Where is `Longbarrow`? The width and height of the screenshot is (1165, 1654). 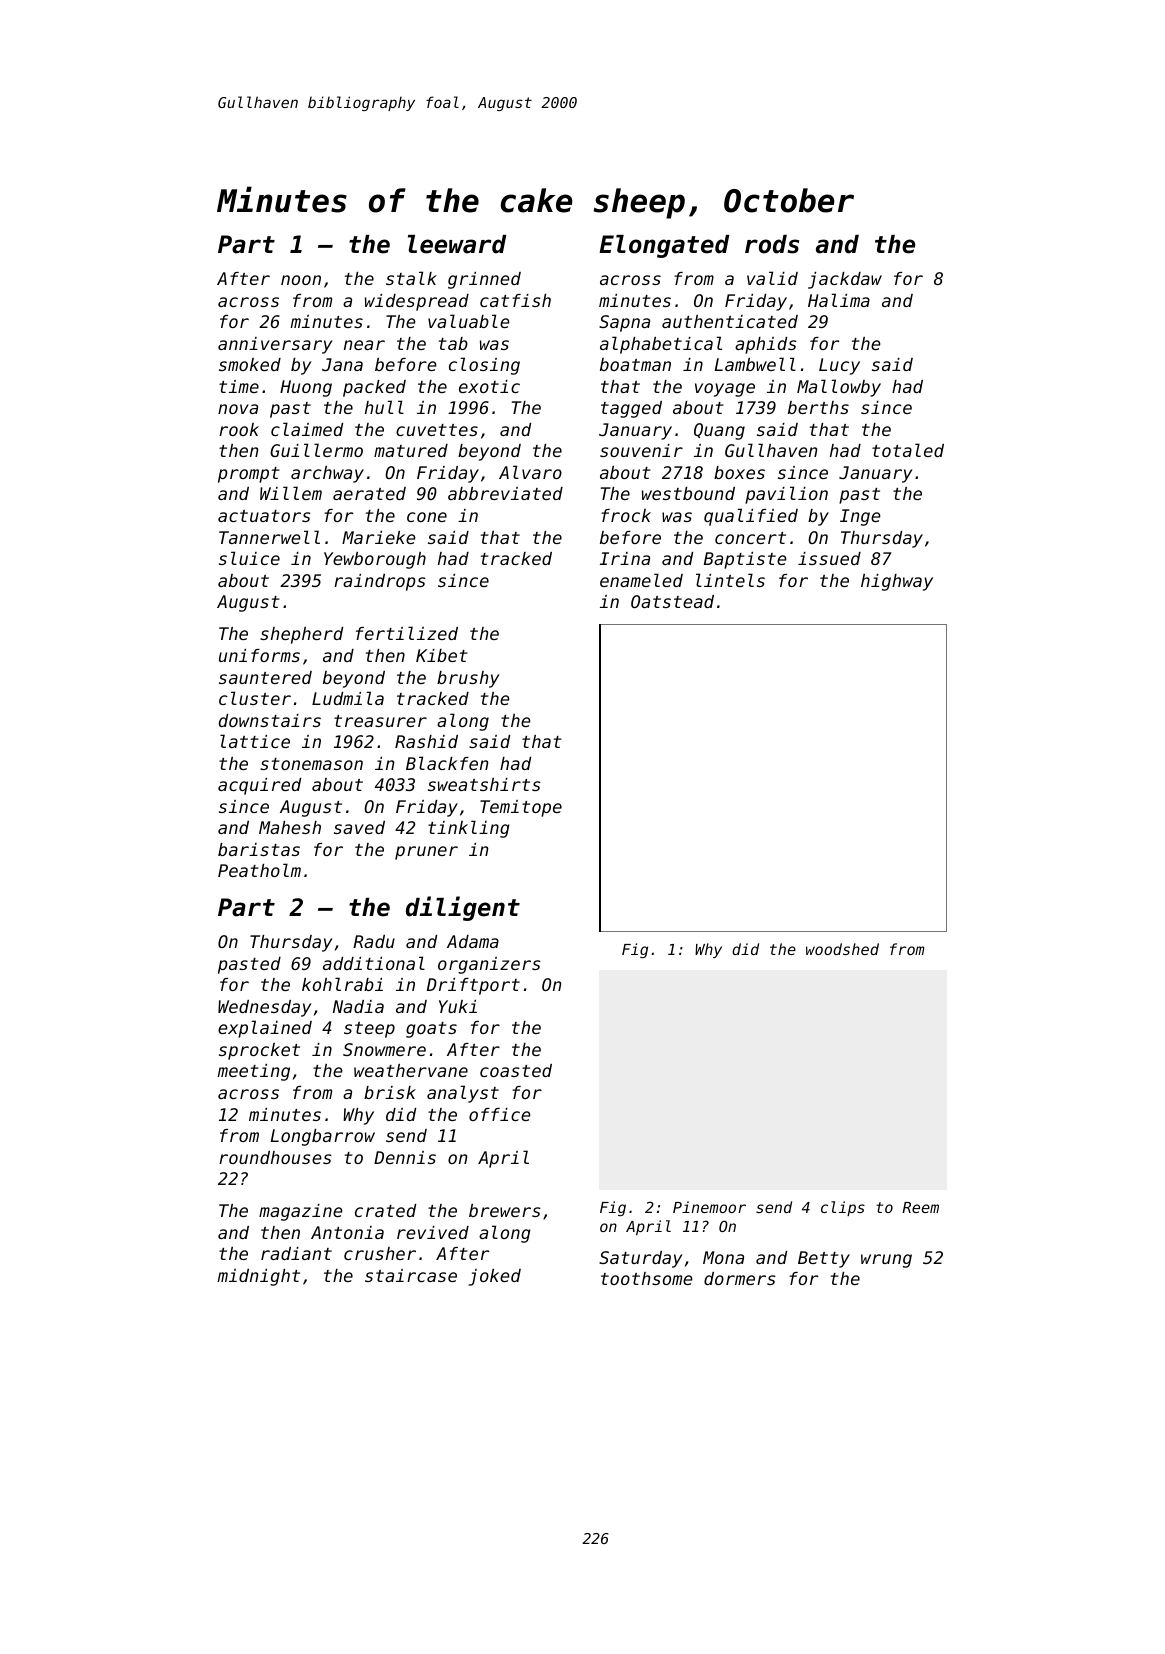
Longbarrow is located at coordinates (323, 1137).
